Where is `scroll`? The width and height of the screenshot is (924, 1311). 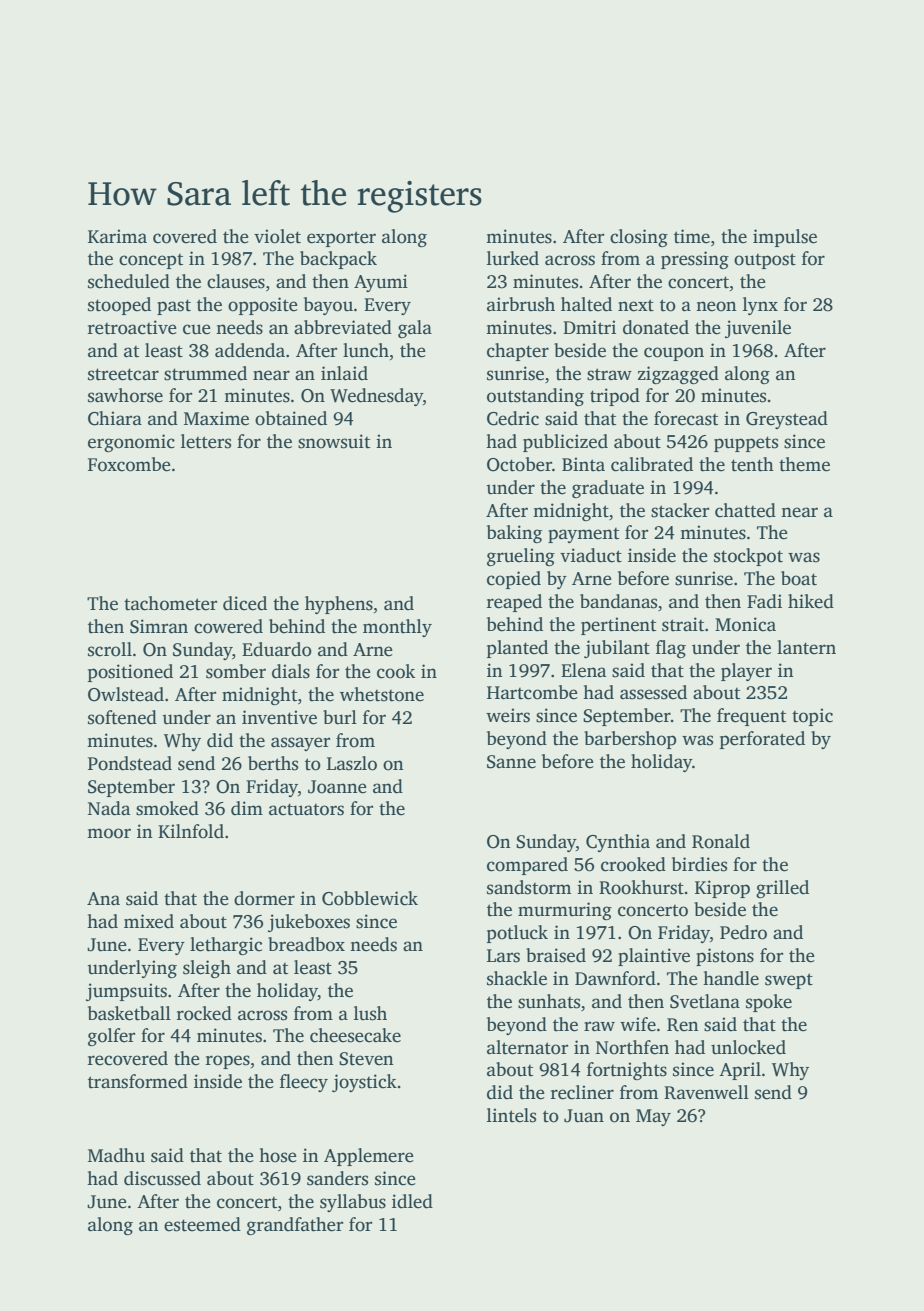
scroll is located at coordinates (110, 649).
